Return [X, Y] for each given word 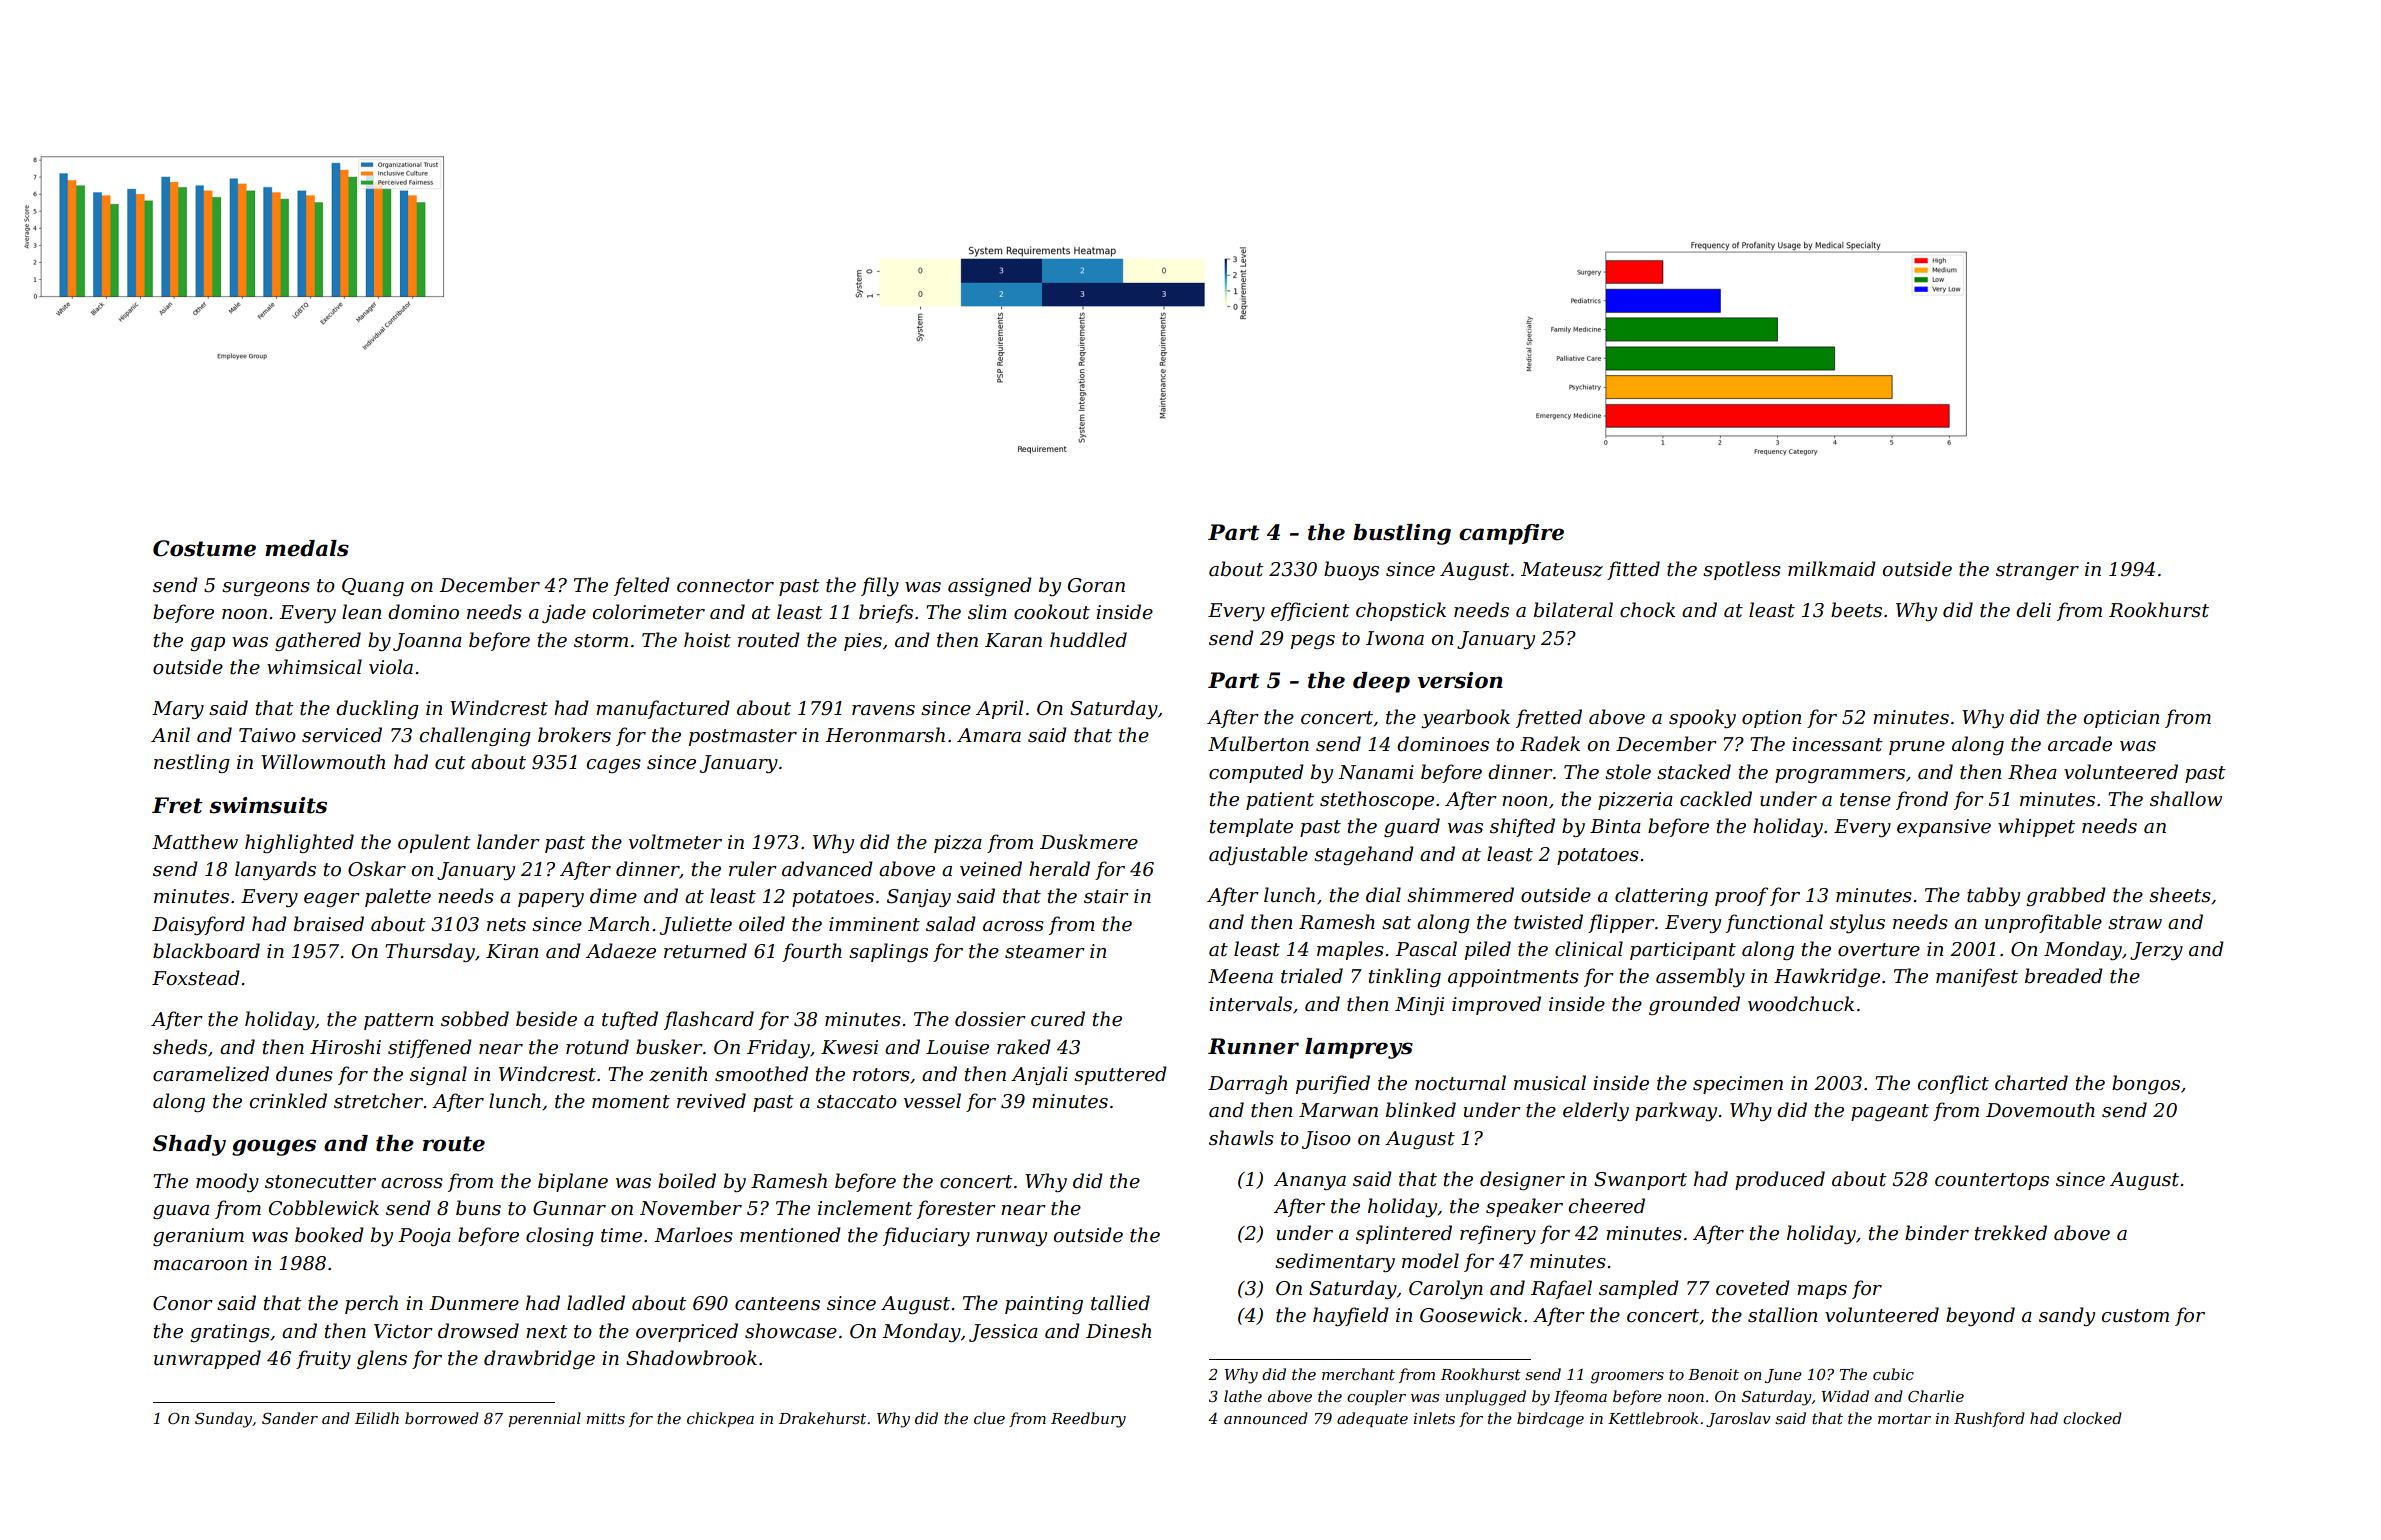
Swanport [1640, 1181]
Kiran [512, 951]
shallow [2186, 799]
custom [2135, 1316]
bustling [1402, 534]
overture [1879, 950]
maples [1350, 950]
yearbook [1465, 718]
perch [371, 1304]
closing [560, 1236]
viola [391, 667]
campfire [1511, 534]
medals [307, 548]
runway [1011, 1239]
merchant [1358, 1374]
